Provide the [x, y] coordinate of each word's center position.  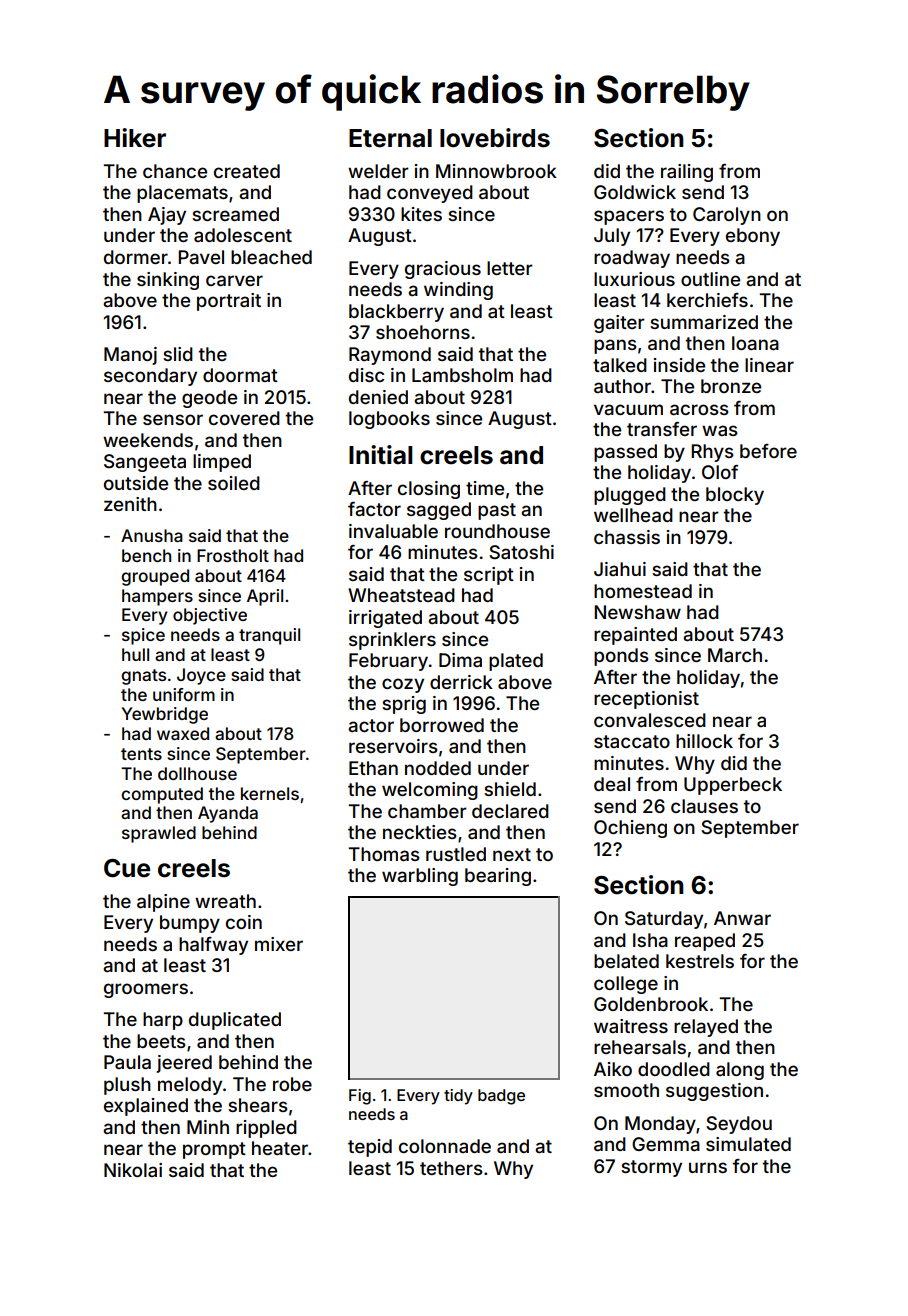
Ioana [755, 343]
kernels [270, 793]
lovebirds [495, 138]
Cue [127, 868]
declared [510, 811]
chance [175, 171]
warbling [420, 877]
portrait [229, 302]
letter [510, 268]
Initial [380, 454]
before [768, 451]
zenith [130, 504]
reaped [705, 942]
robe [292, 1084]
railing [687, 173]
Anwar [742, 918]
